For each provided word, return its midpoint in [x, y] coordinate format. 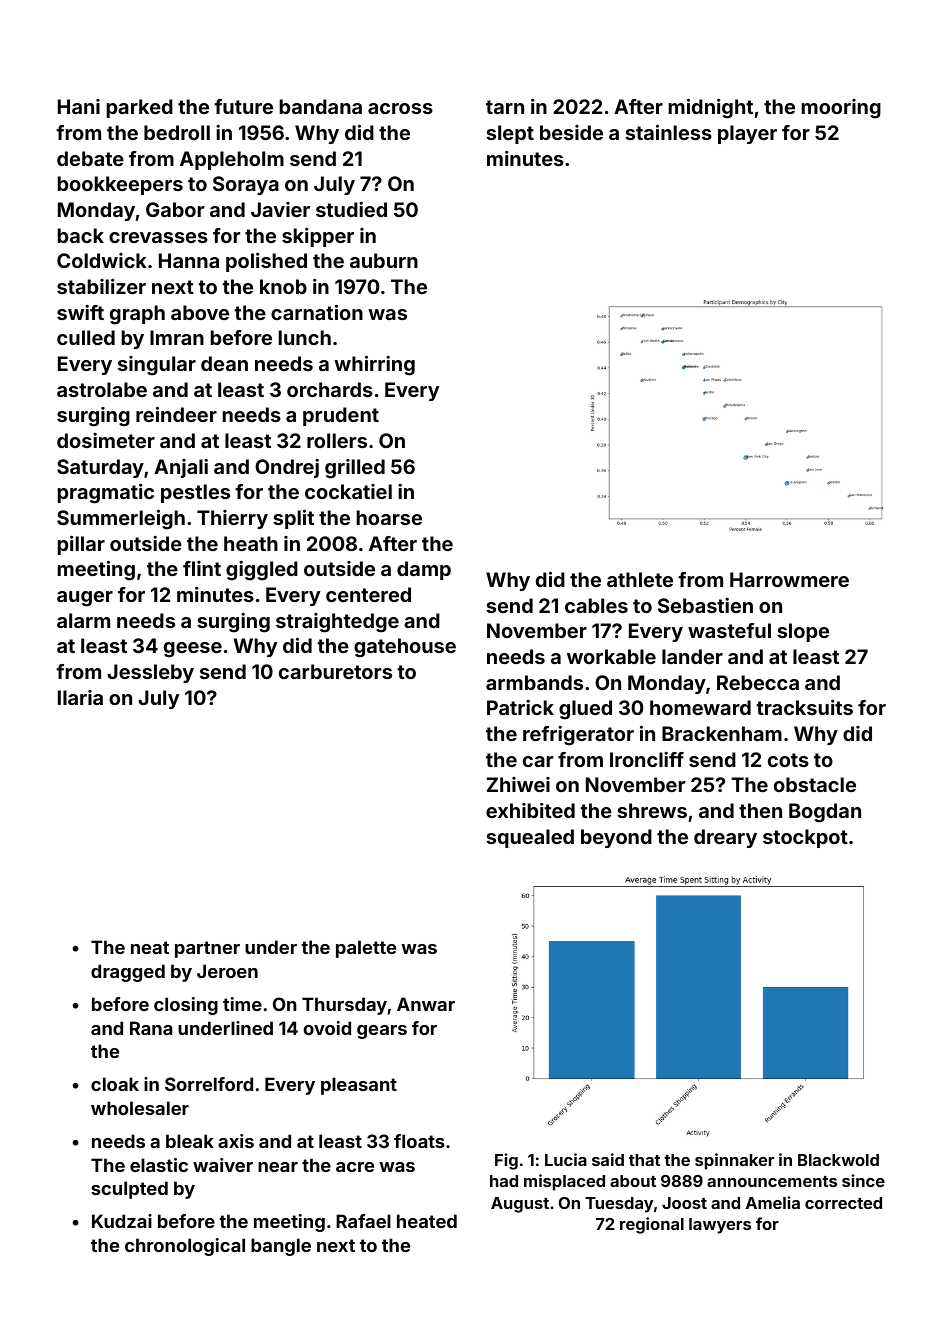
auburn [384, 260]
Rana [151, 1028]
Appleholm [232, 160]
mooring [841, 109]
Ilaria [80, 697]
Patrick [520, 707]
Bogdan [825, 813]
